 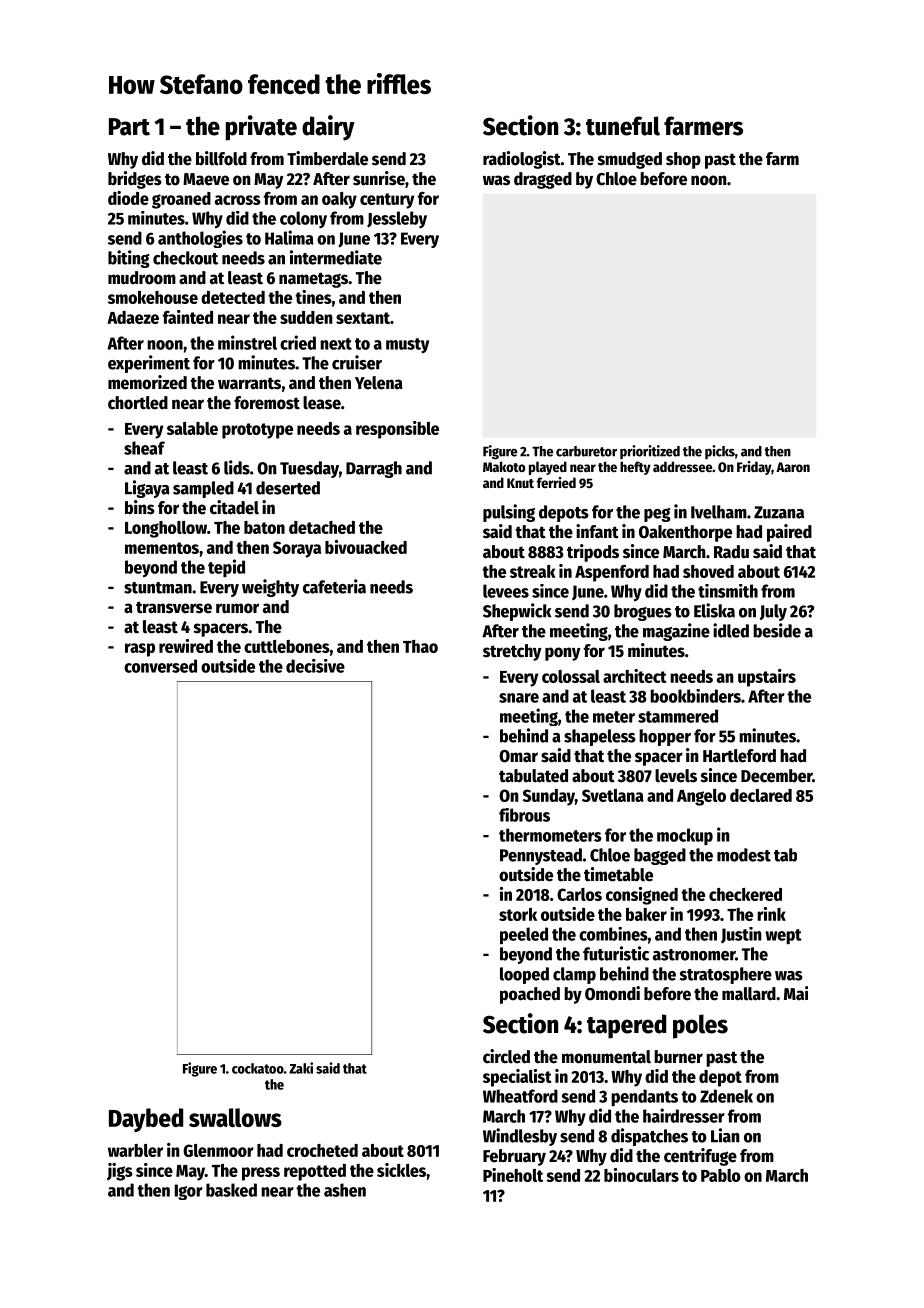 What do you see at coordinates (146, 1120) in the document?
I see `Daybed` at bounding box center [146, 1120].
